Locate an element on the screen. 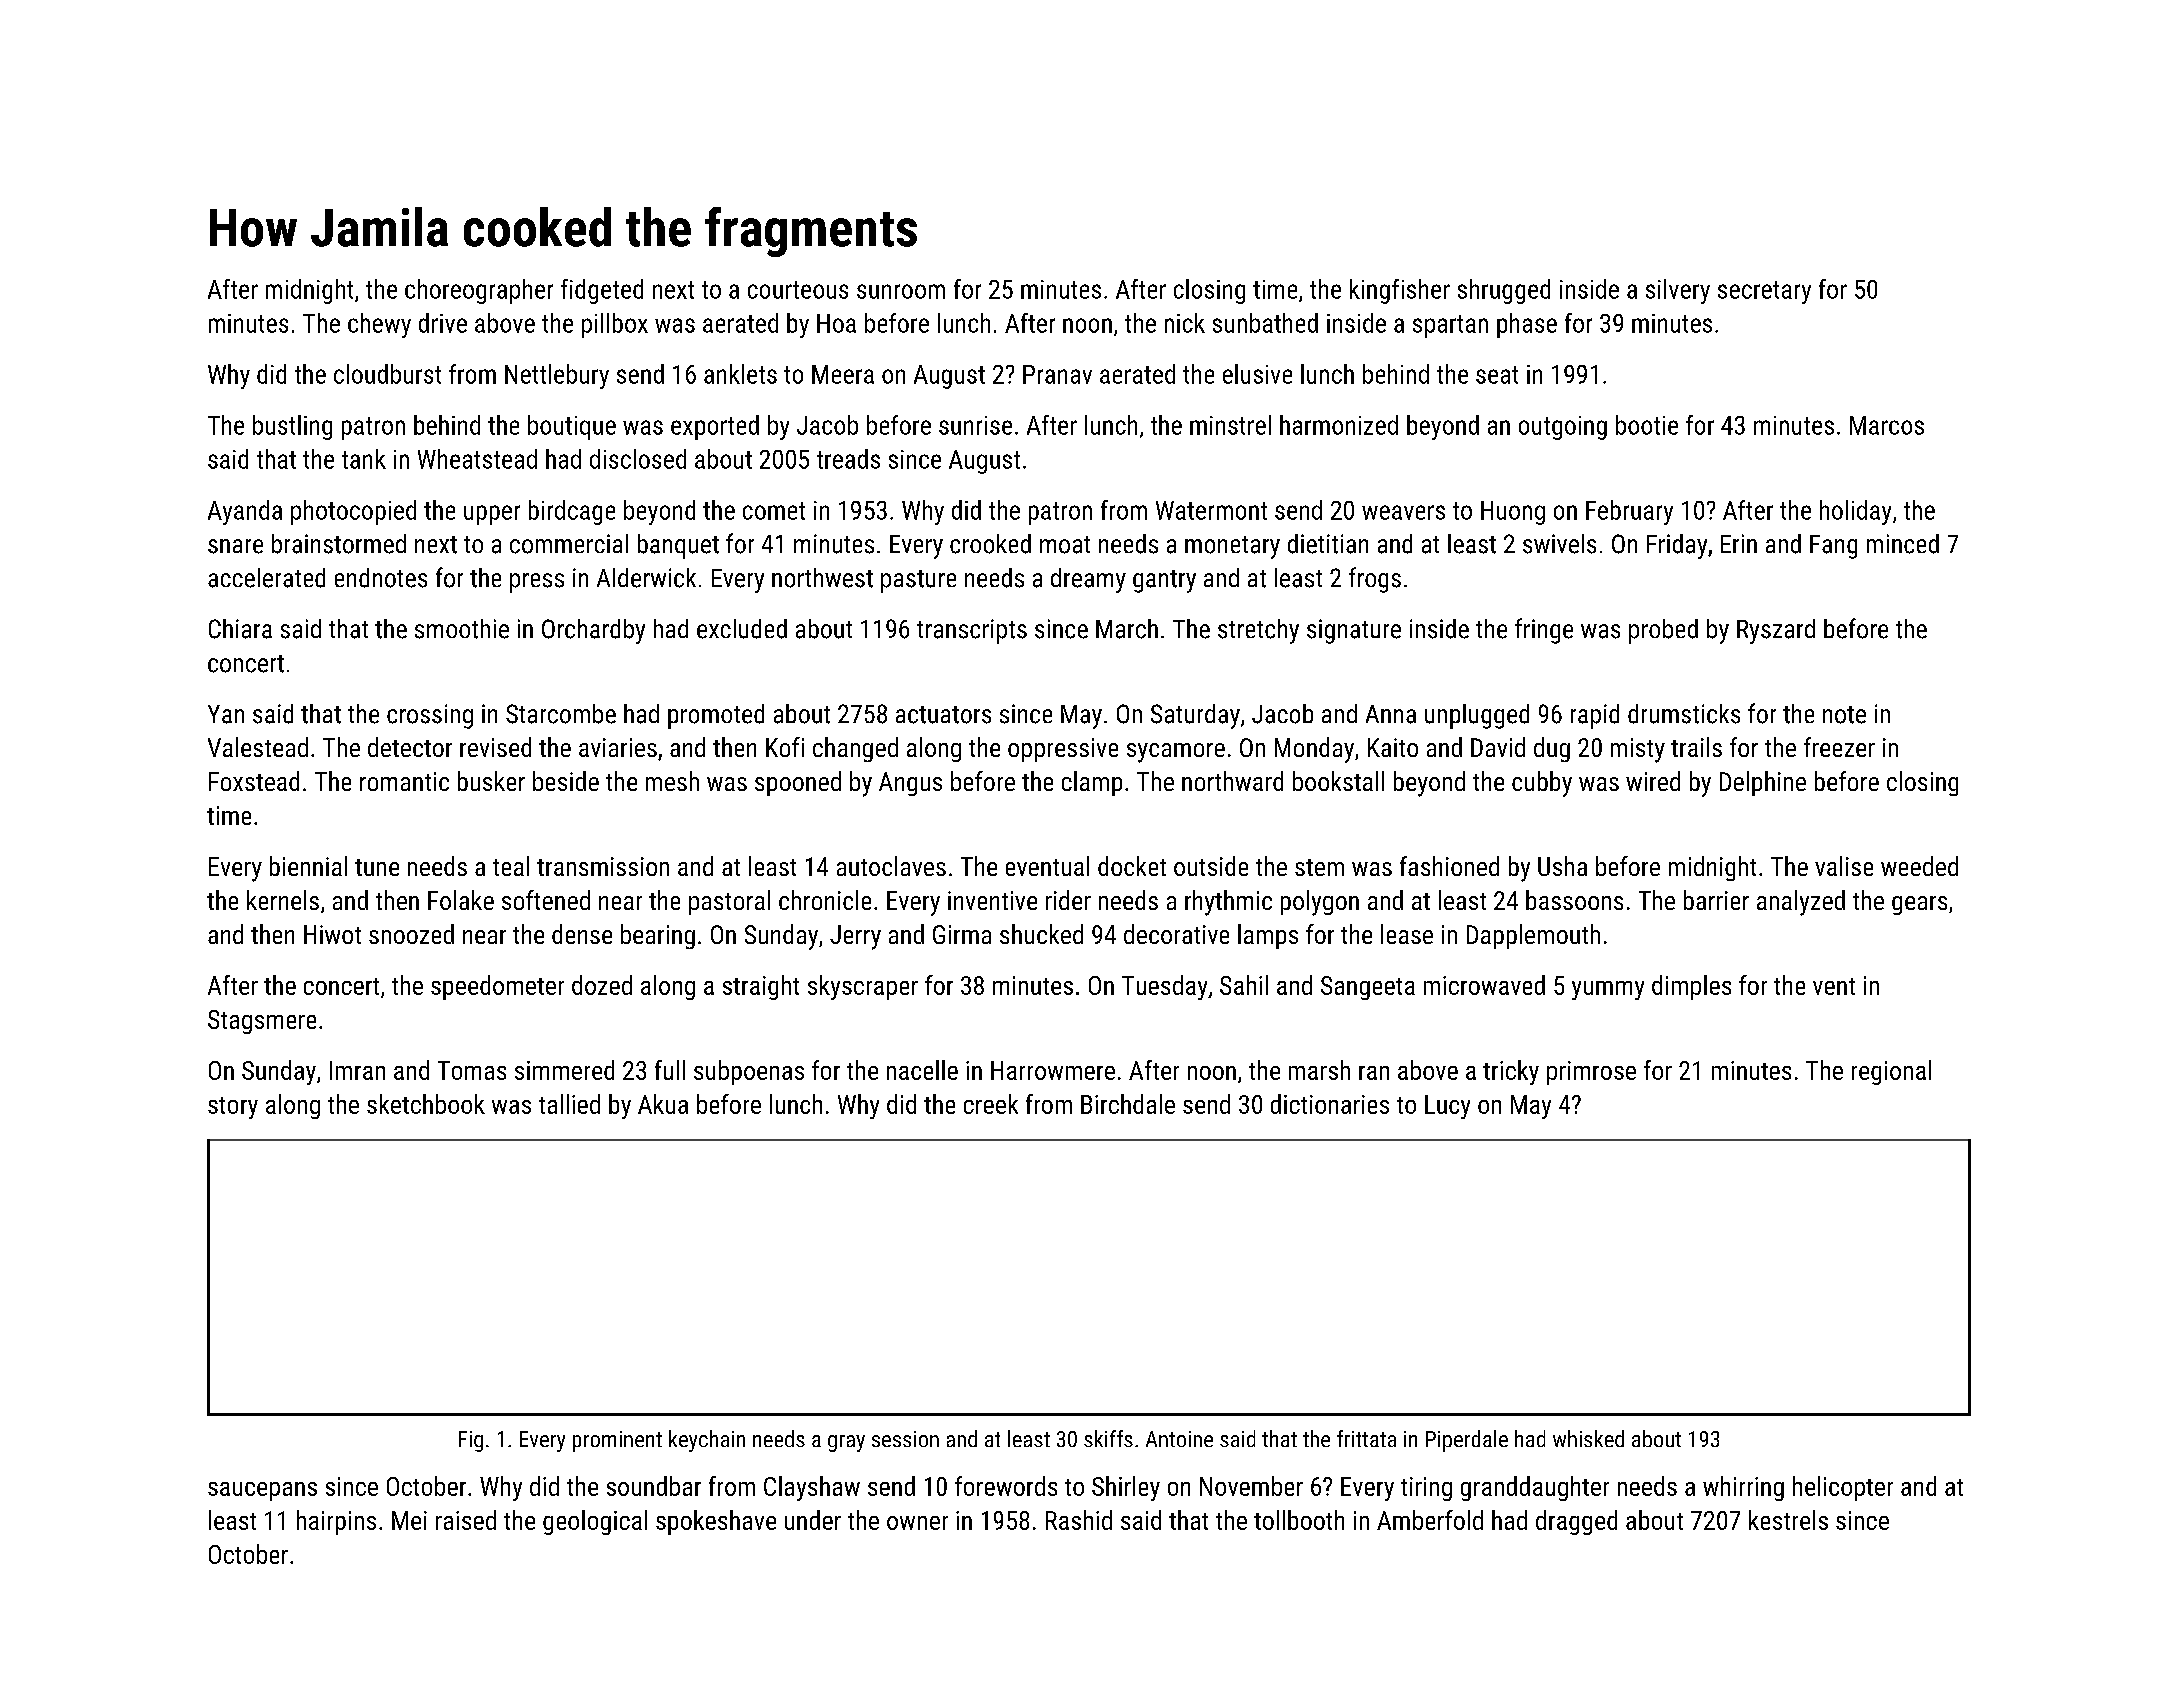  Fig is located at coordinates (471, 1441).
